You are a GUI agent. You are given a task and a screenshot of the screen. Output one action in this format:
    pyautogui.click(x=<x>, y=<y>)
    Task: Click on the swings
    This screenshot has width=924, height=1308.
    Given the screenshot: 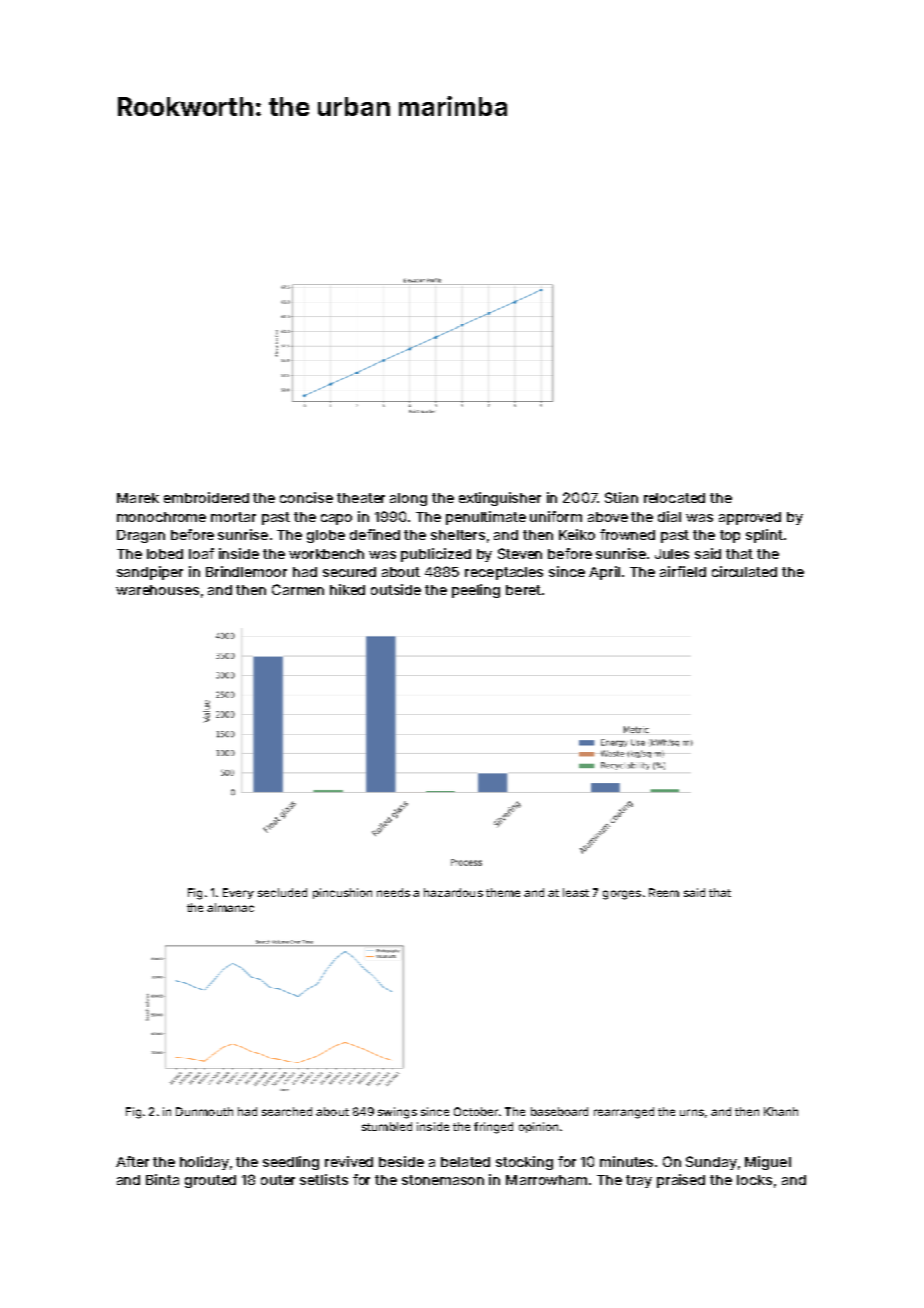 What is the action you would take?
    pyautogui.click(x=397, y=1113)
